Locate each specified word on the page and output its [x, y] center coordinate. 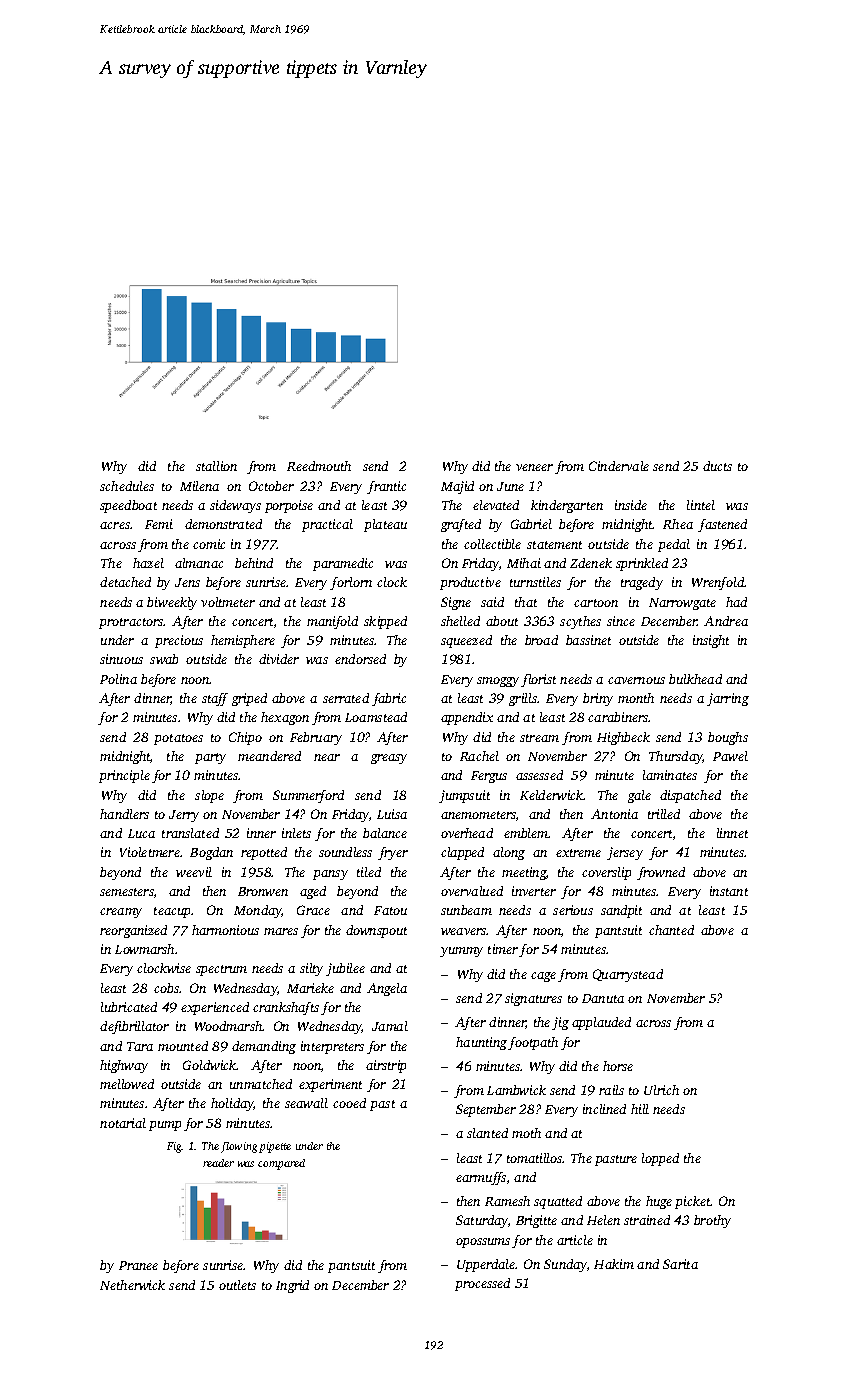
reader [218, 1163]
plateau [385, 525]
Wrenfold [718, 583]
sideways [235, 506]
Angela [387, 989]
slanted [487, 1133]
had [736, 602]
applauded [601, 1023]
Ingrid [292, 1286]
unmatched [261, 1084]
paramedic [343, 564]
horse [618, 1066]
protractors [131, 623]
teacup [172, 912]
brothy [712, 1221]
